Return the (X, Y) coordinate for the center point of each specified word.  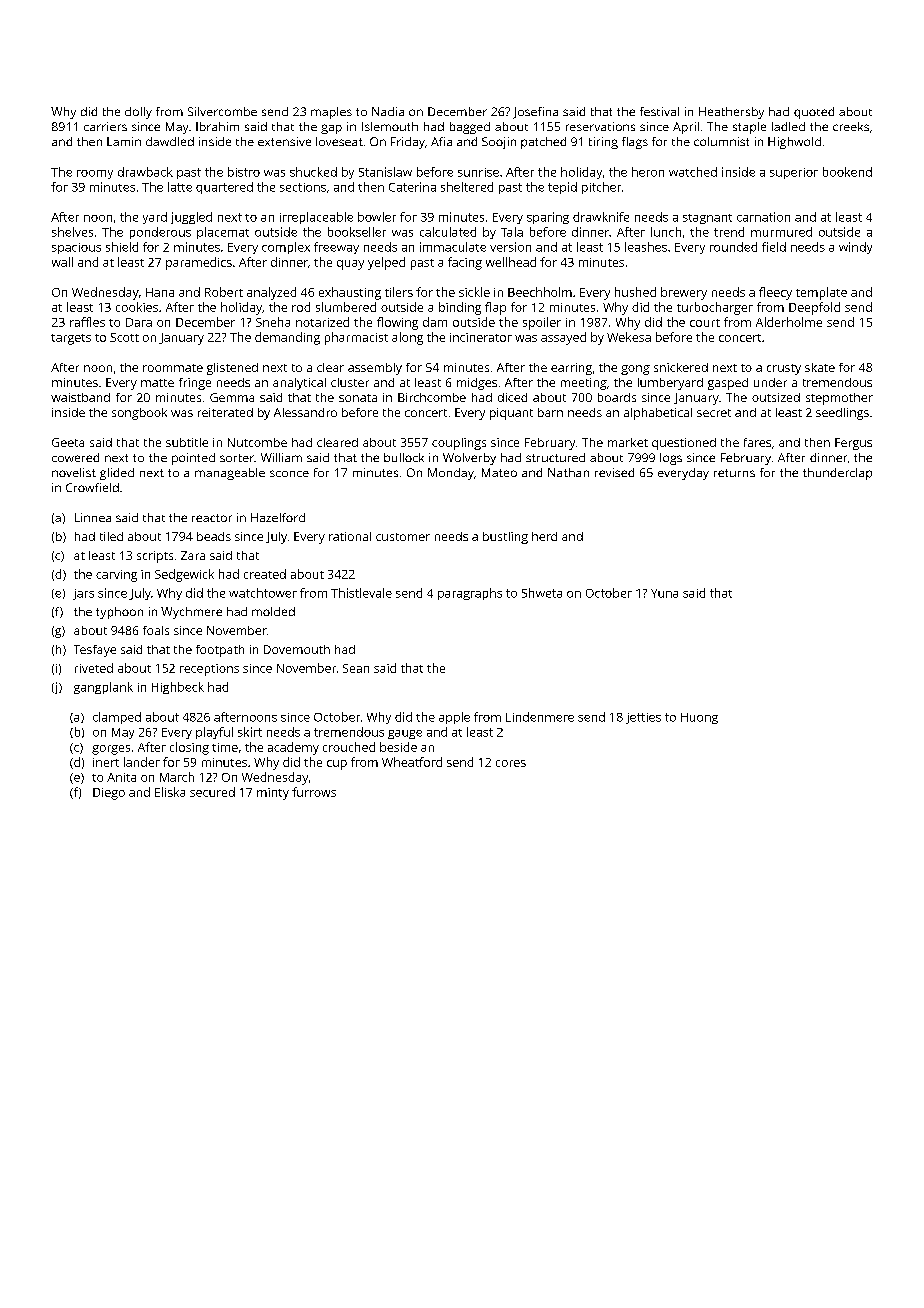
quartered (224, 188)
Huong (699, 718)
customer (403, 537)
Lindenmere (540, 717)
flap (495, 308)
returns (734, 473)
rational (350, 536)
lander (142, 762)
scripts (155, 557)
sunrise (478, 172)
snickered (681, 367)
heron (648, 172)
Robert (224, 292)
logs (671, 459)
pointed (193, 459)
